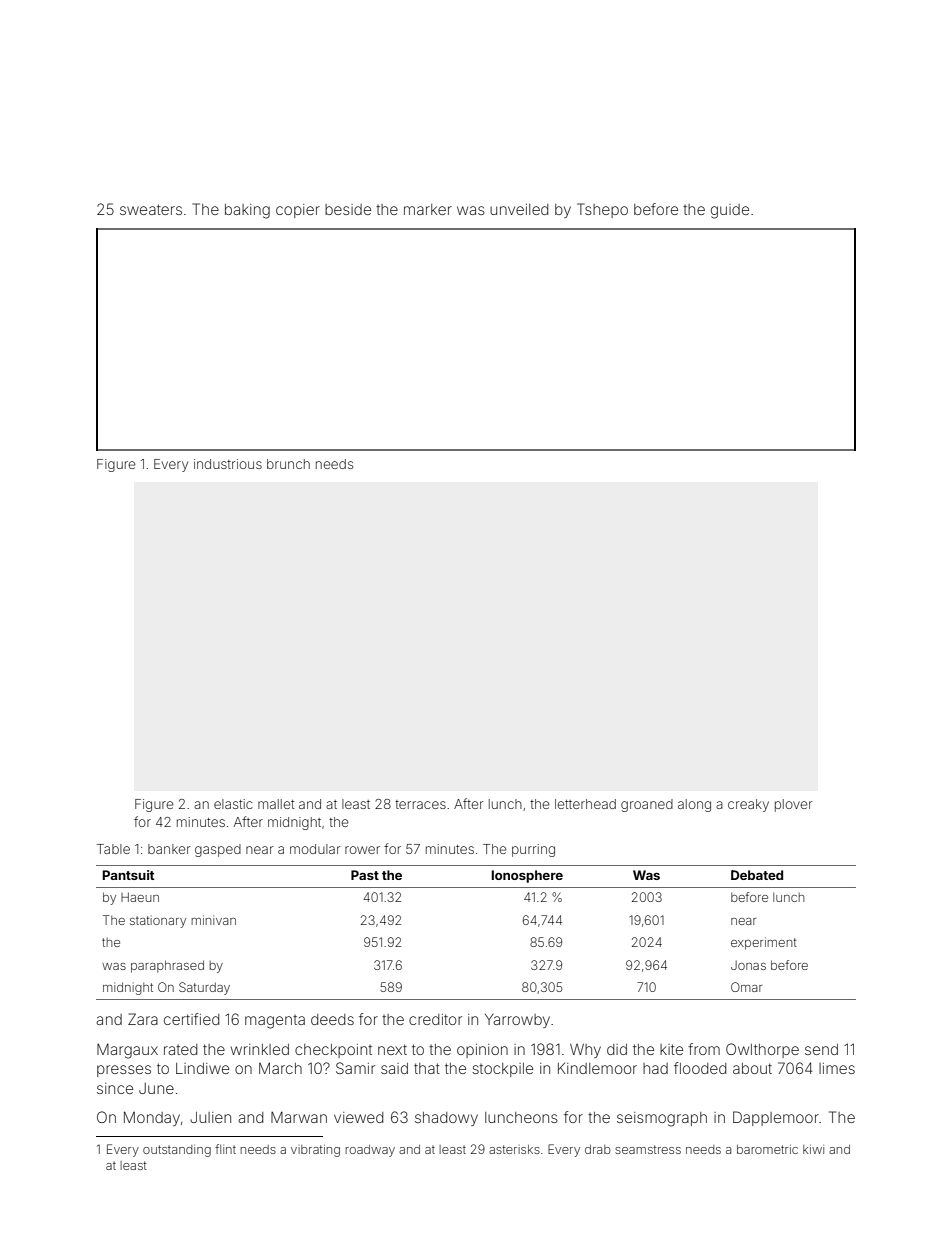 The height and width of the screenshot is (1233, 952). I want to click on Tshepo, so click(602, 210).
